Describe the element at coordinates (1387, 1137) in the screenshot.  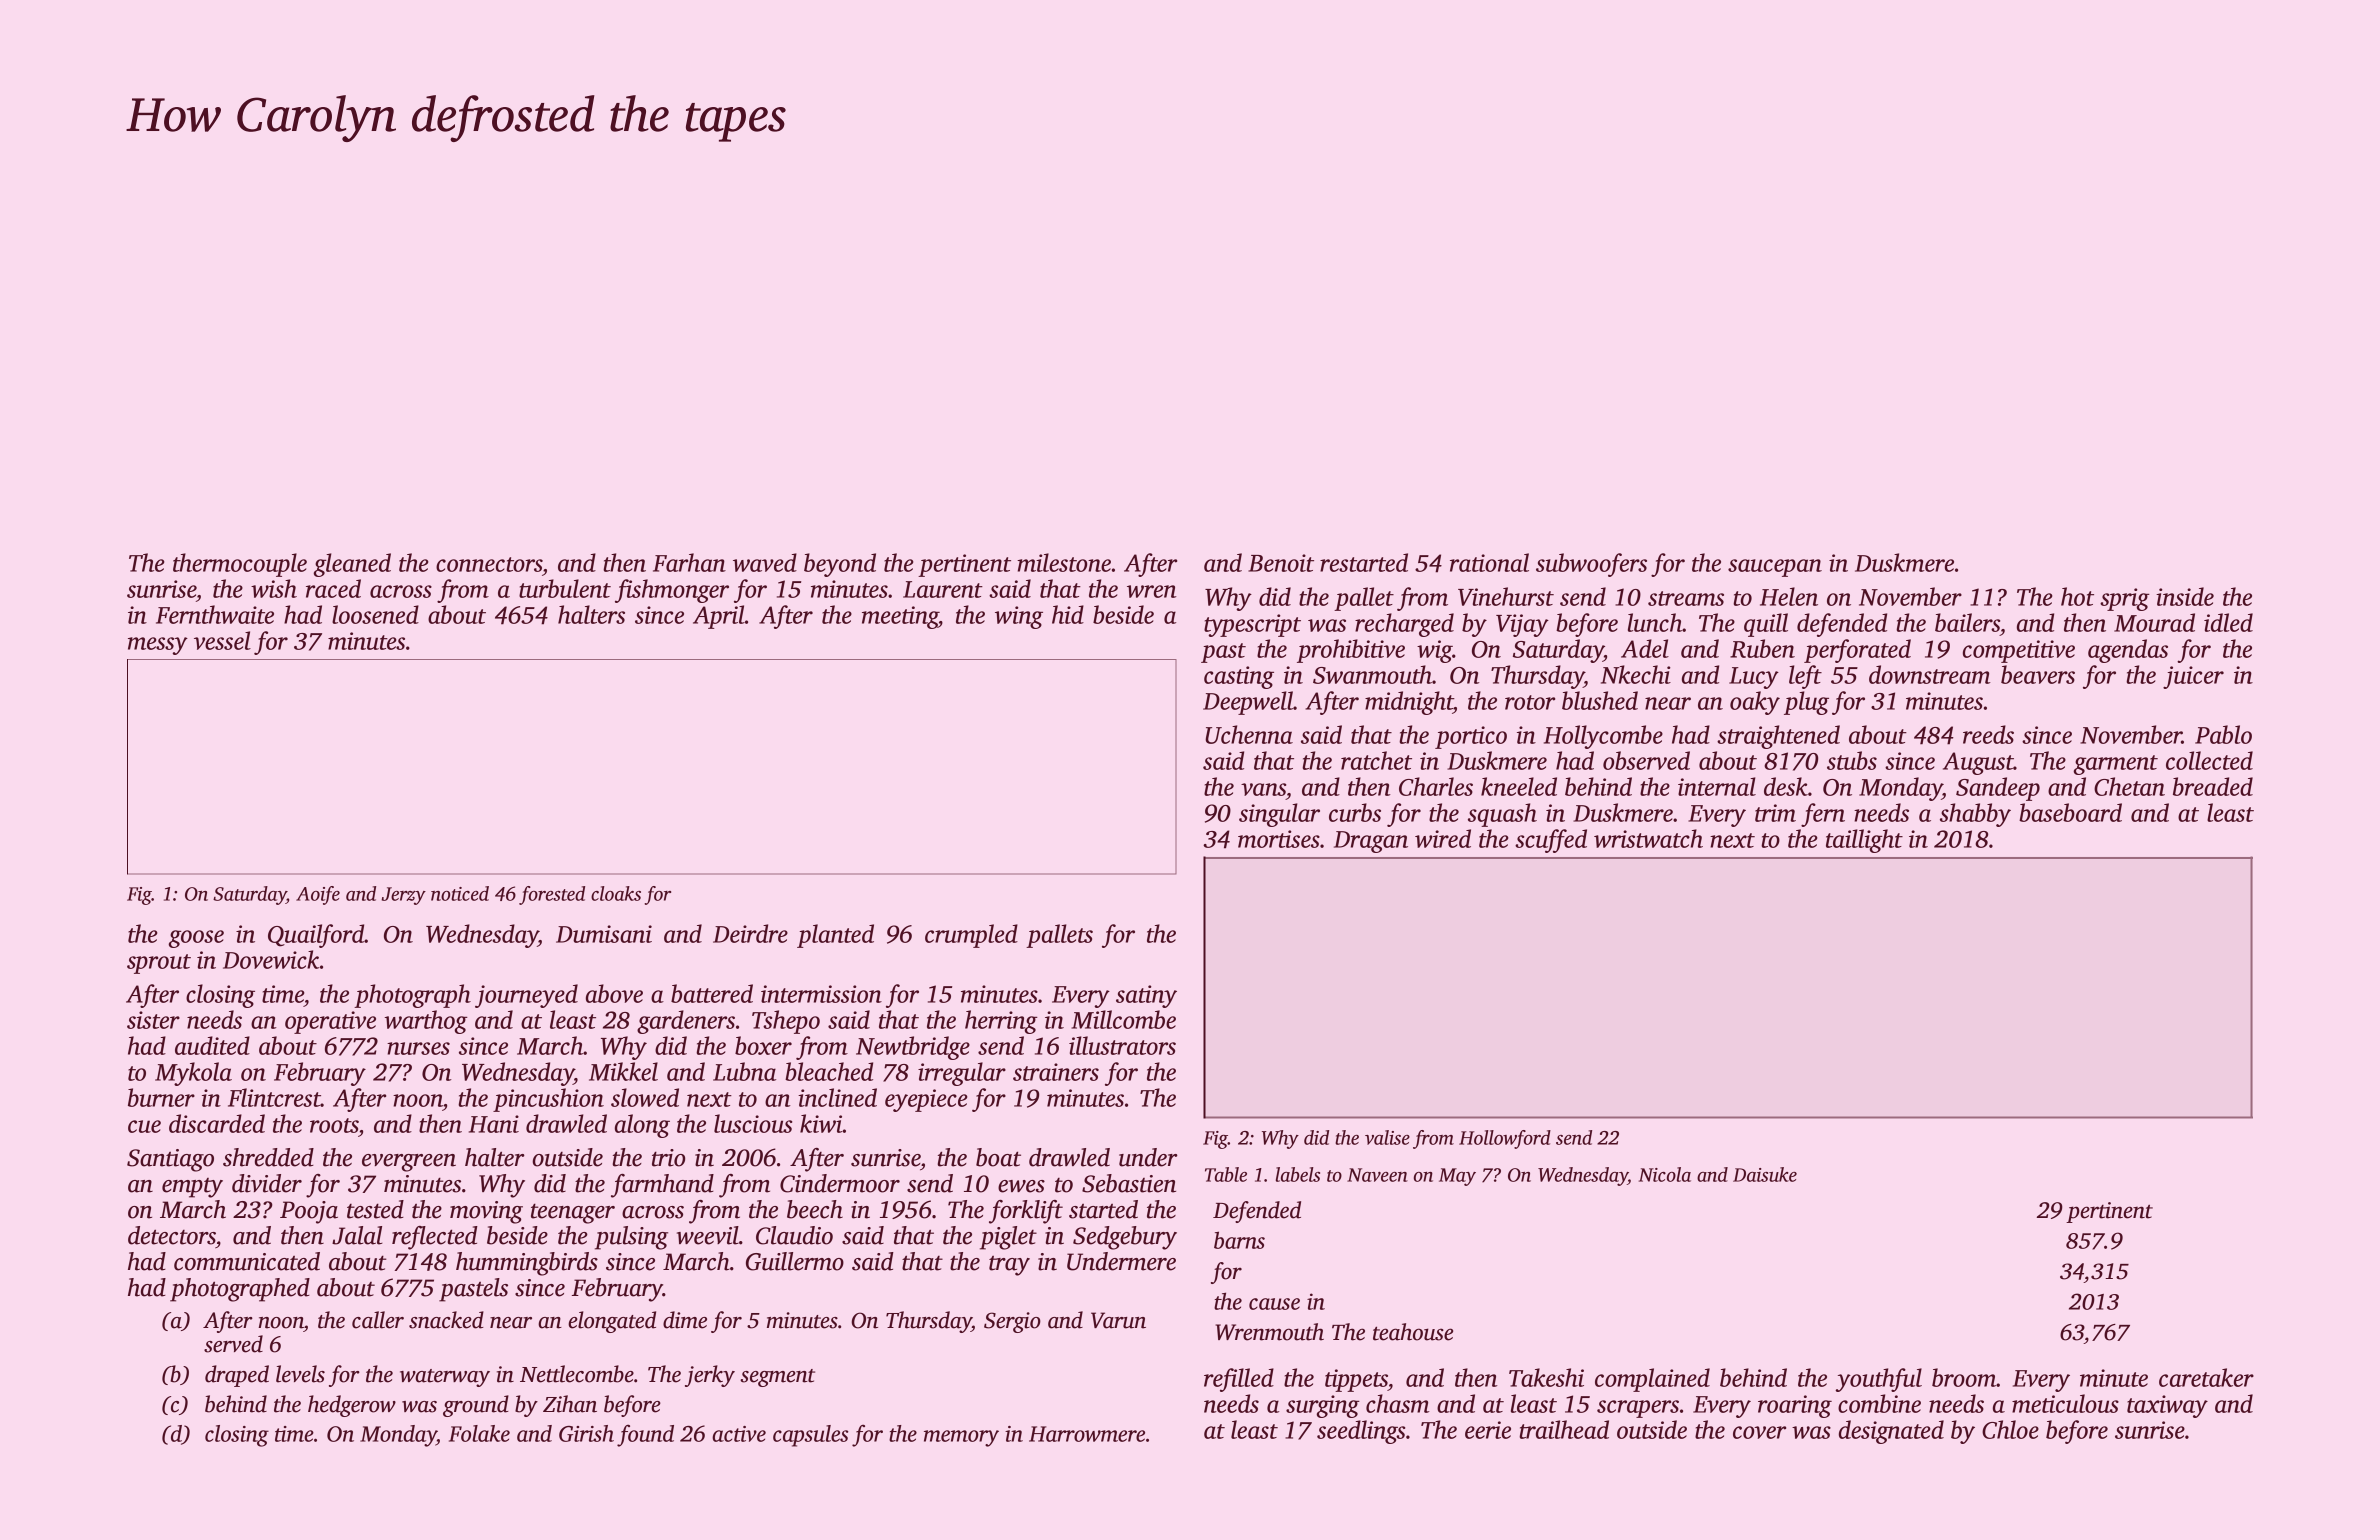
I see `valise` at that location.
